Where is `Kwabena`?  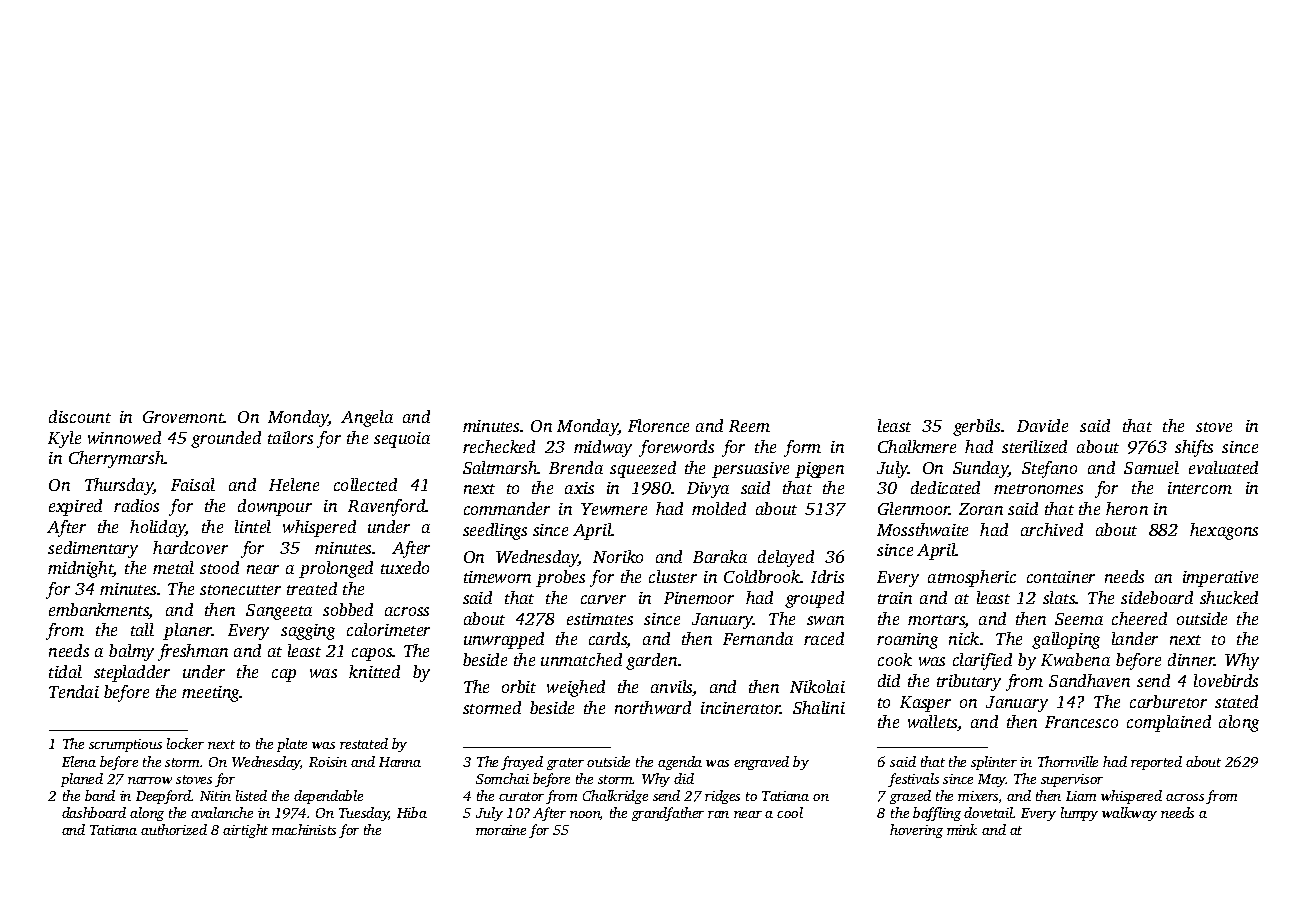
Kwabena is located at coordinates (1075, 659).
